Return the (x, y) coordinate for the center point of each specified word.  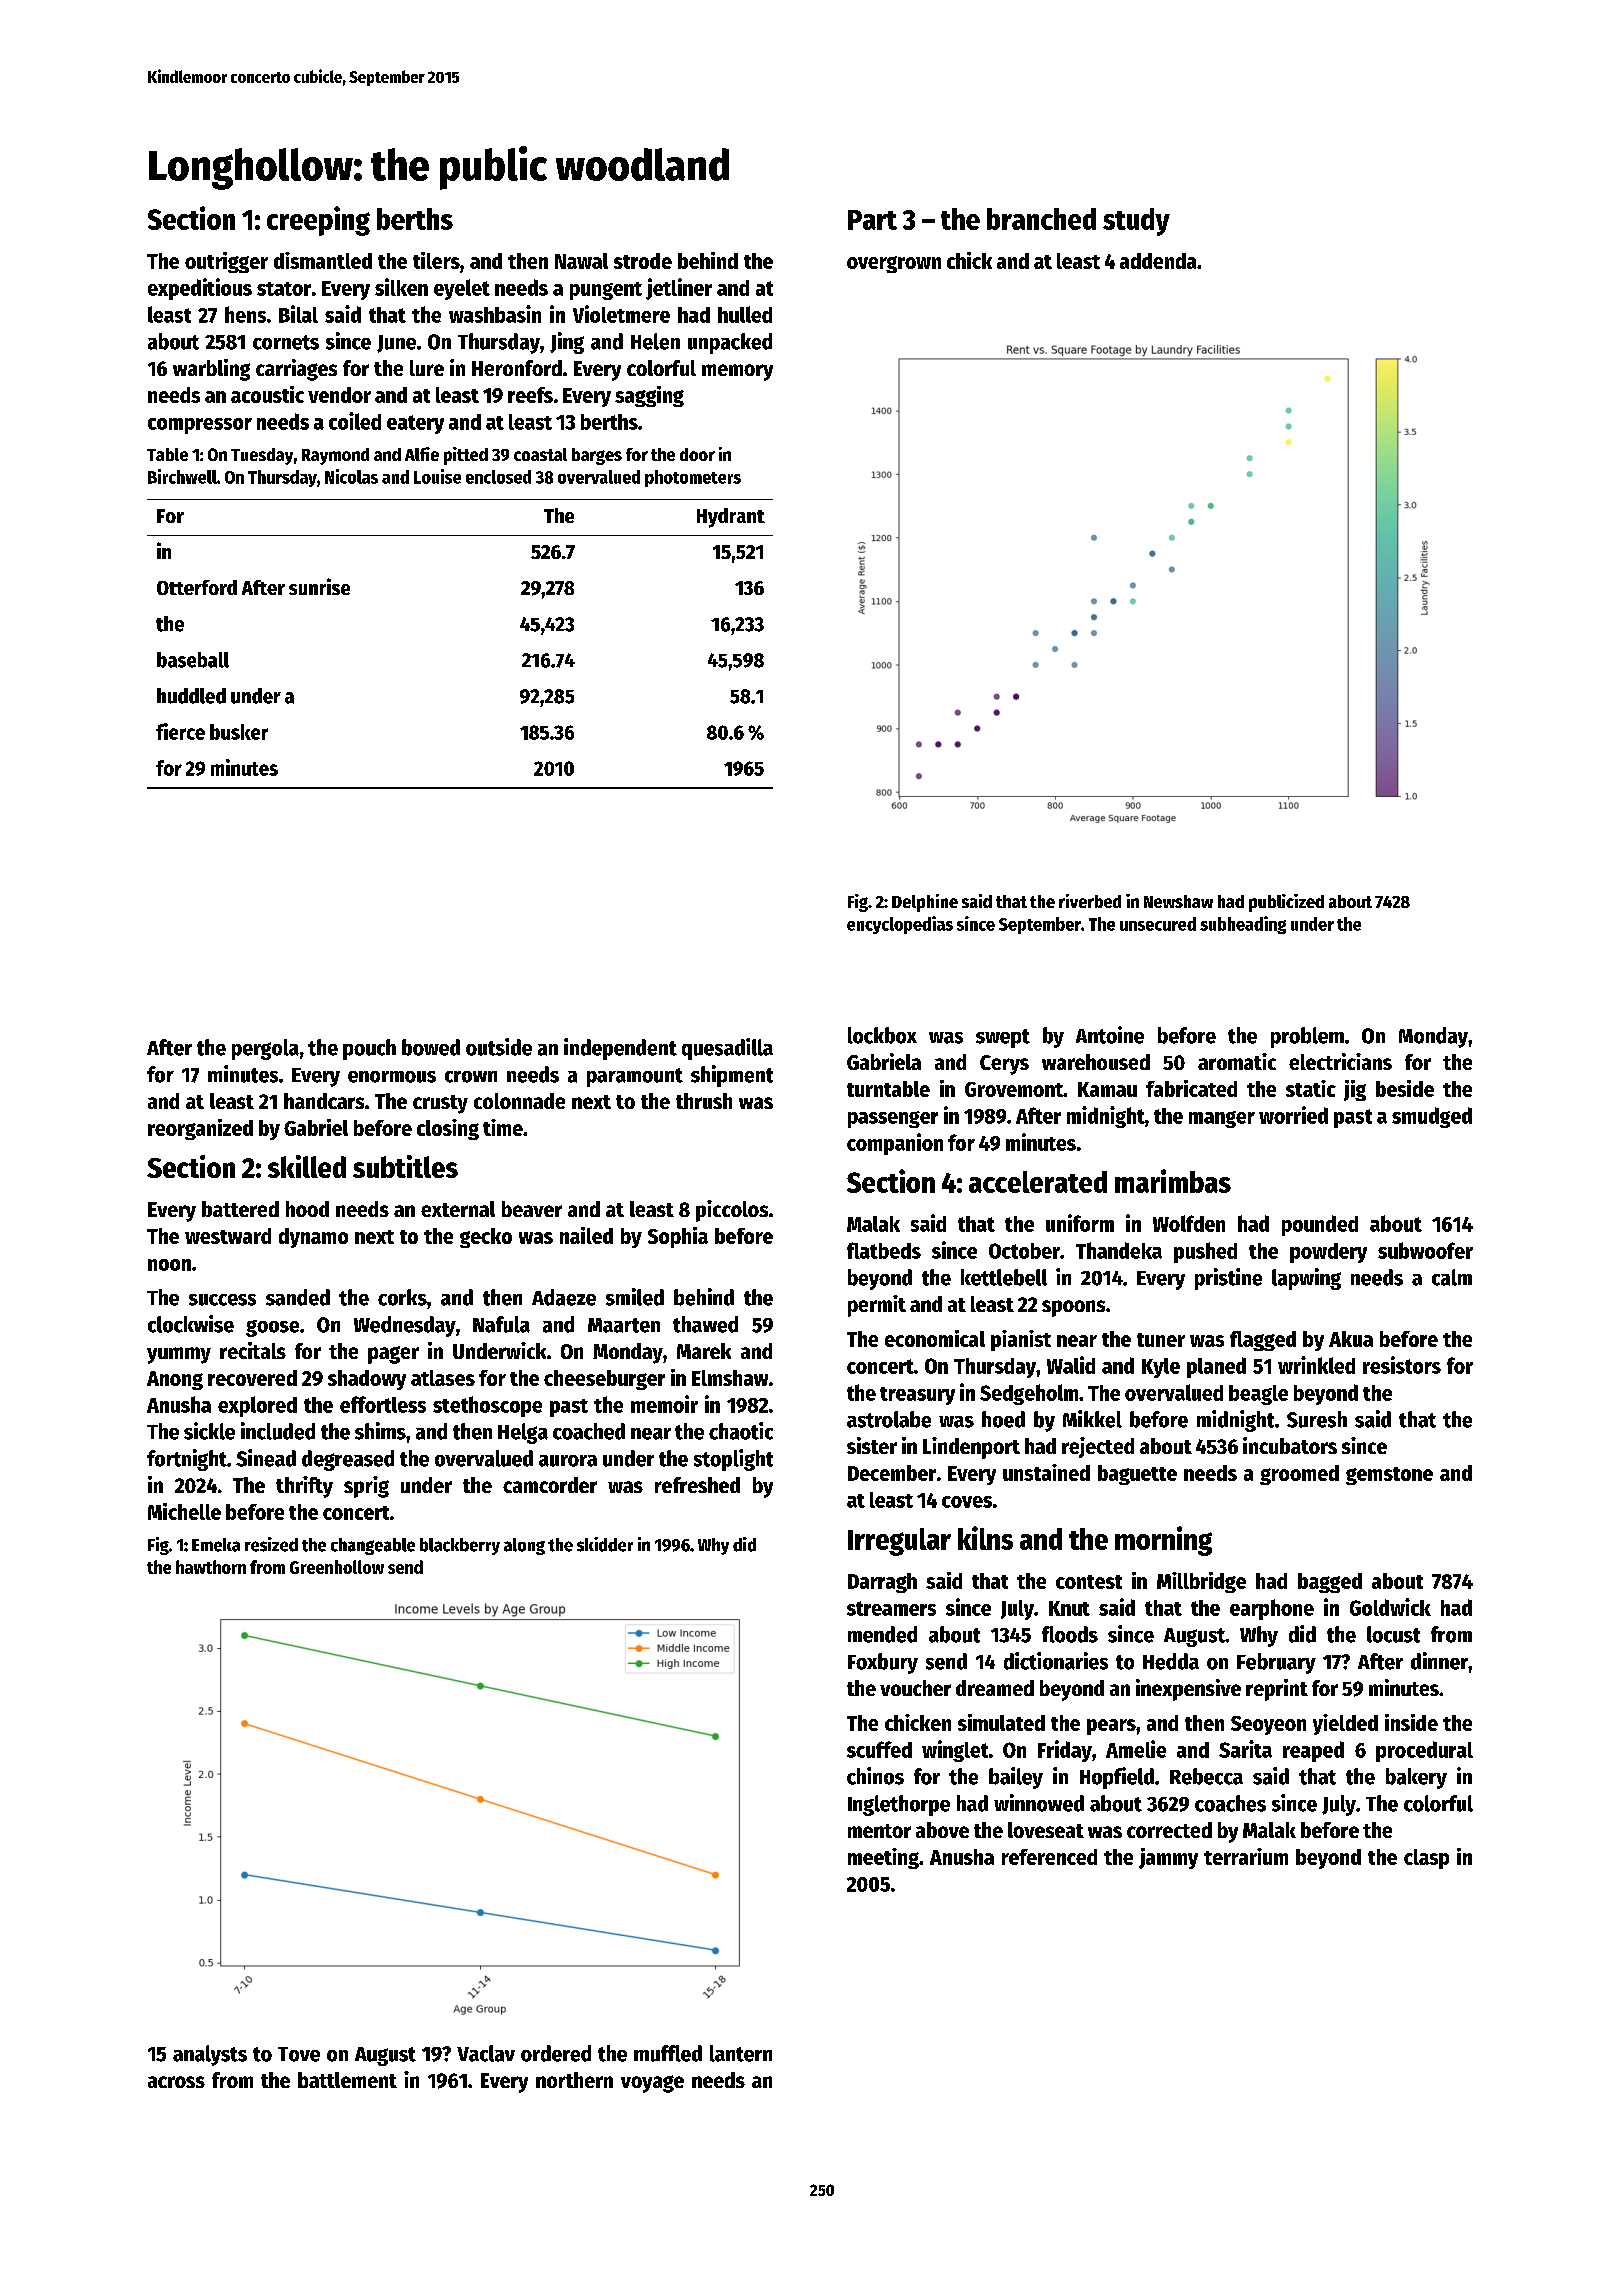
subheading (1243, 925)
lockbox (882, 1035)
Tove (299, 2054)
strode (643, 261)
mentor (879, 1831)
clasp (1426, 1859)
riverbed (1090, 901)
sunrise (319, 586)
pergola (265, 1049)
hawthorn (211, 1567)
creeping (318, 221)
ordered (556, 2053)
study (1136, 222)
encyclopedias (900, 925)
